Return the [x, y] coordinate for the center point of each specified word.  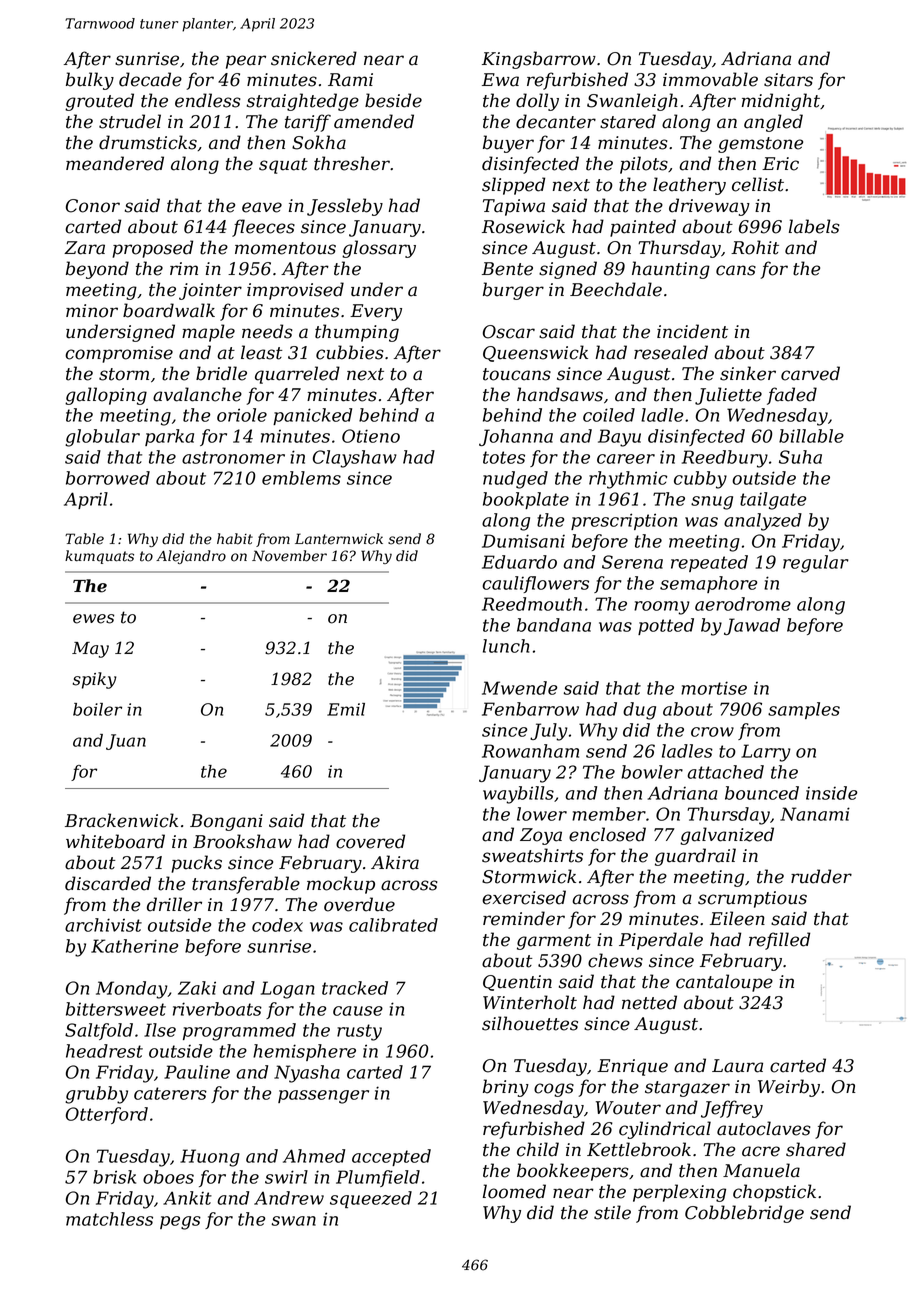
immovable [710, 79]
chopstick [774, 1193]
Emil [346, 709]
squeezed [371, 1199]
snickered [314, 58]
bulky [90, 81]
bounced [762, 793]
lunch [506, 646]
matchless [109, 1219]
